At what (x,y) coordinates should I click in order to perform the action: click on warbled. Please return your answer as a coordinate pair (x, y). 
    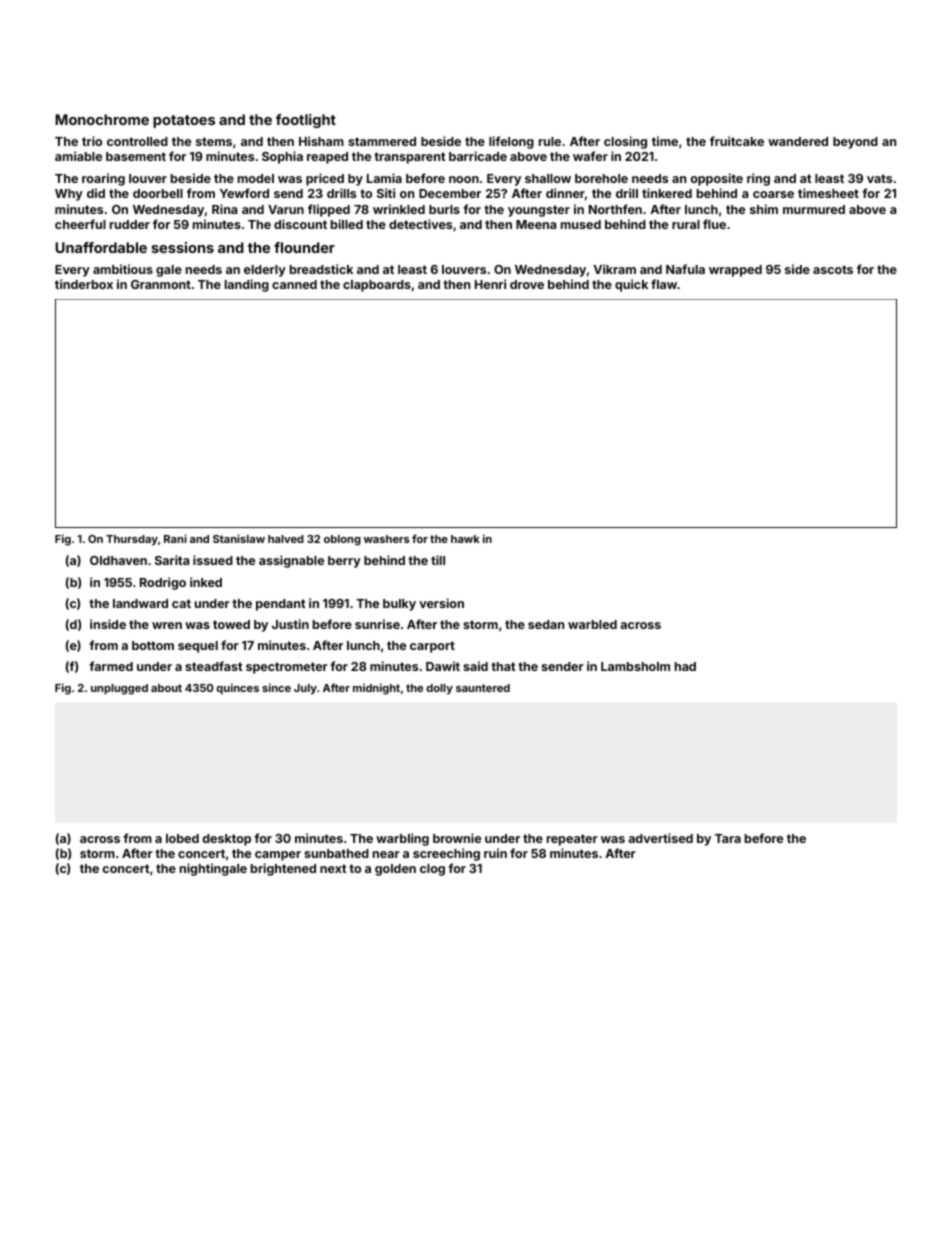
    Looking at the image, I should click on (592, 624).
